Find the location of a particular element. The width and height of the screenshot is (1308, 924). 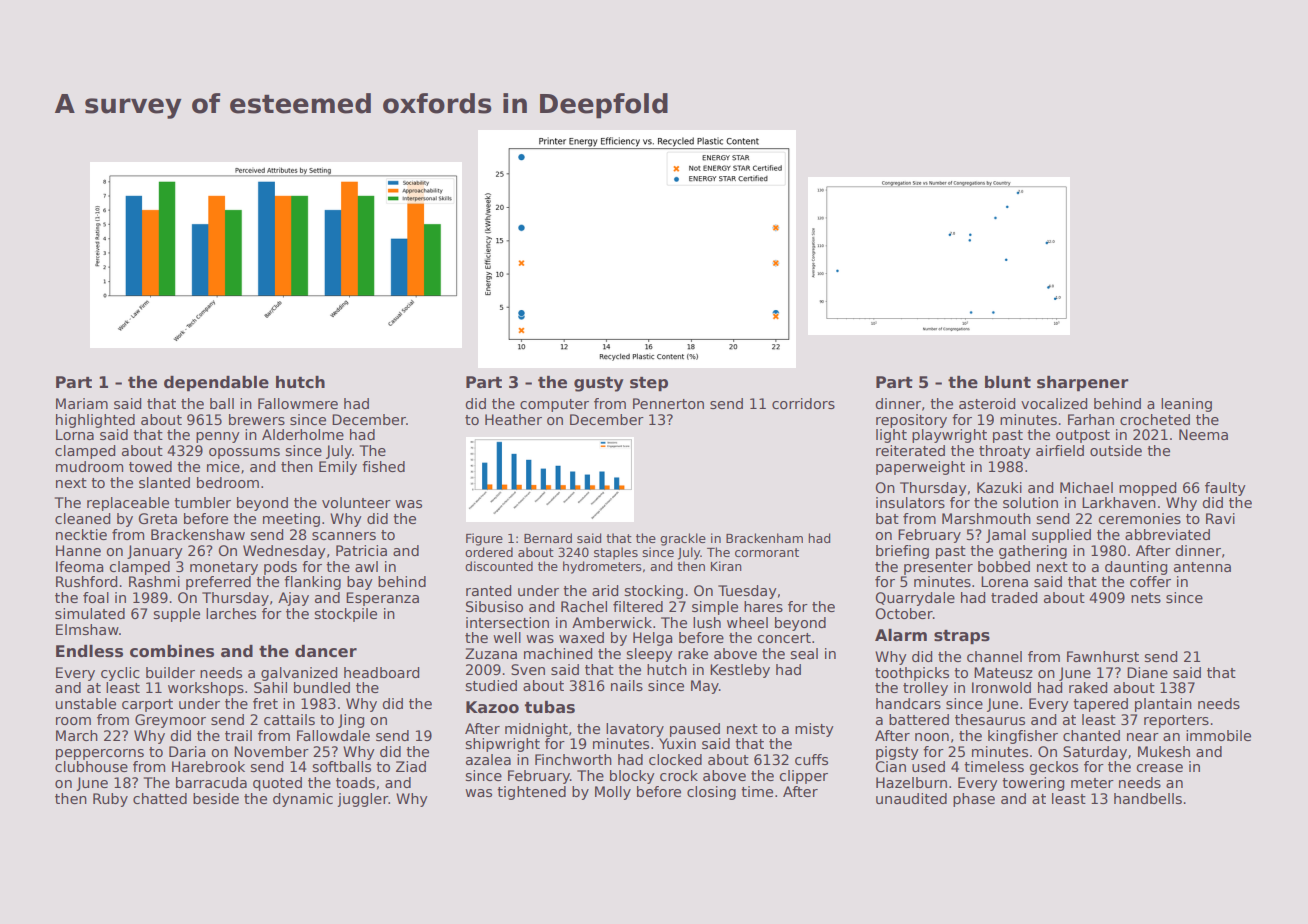

combines is located at coordinates (172, 651).
